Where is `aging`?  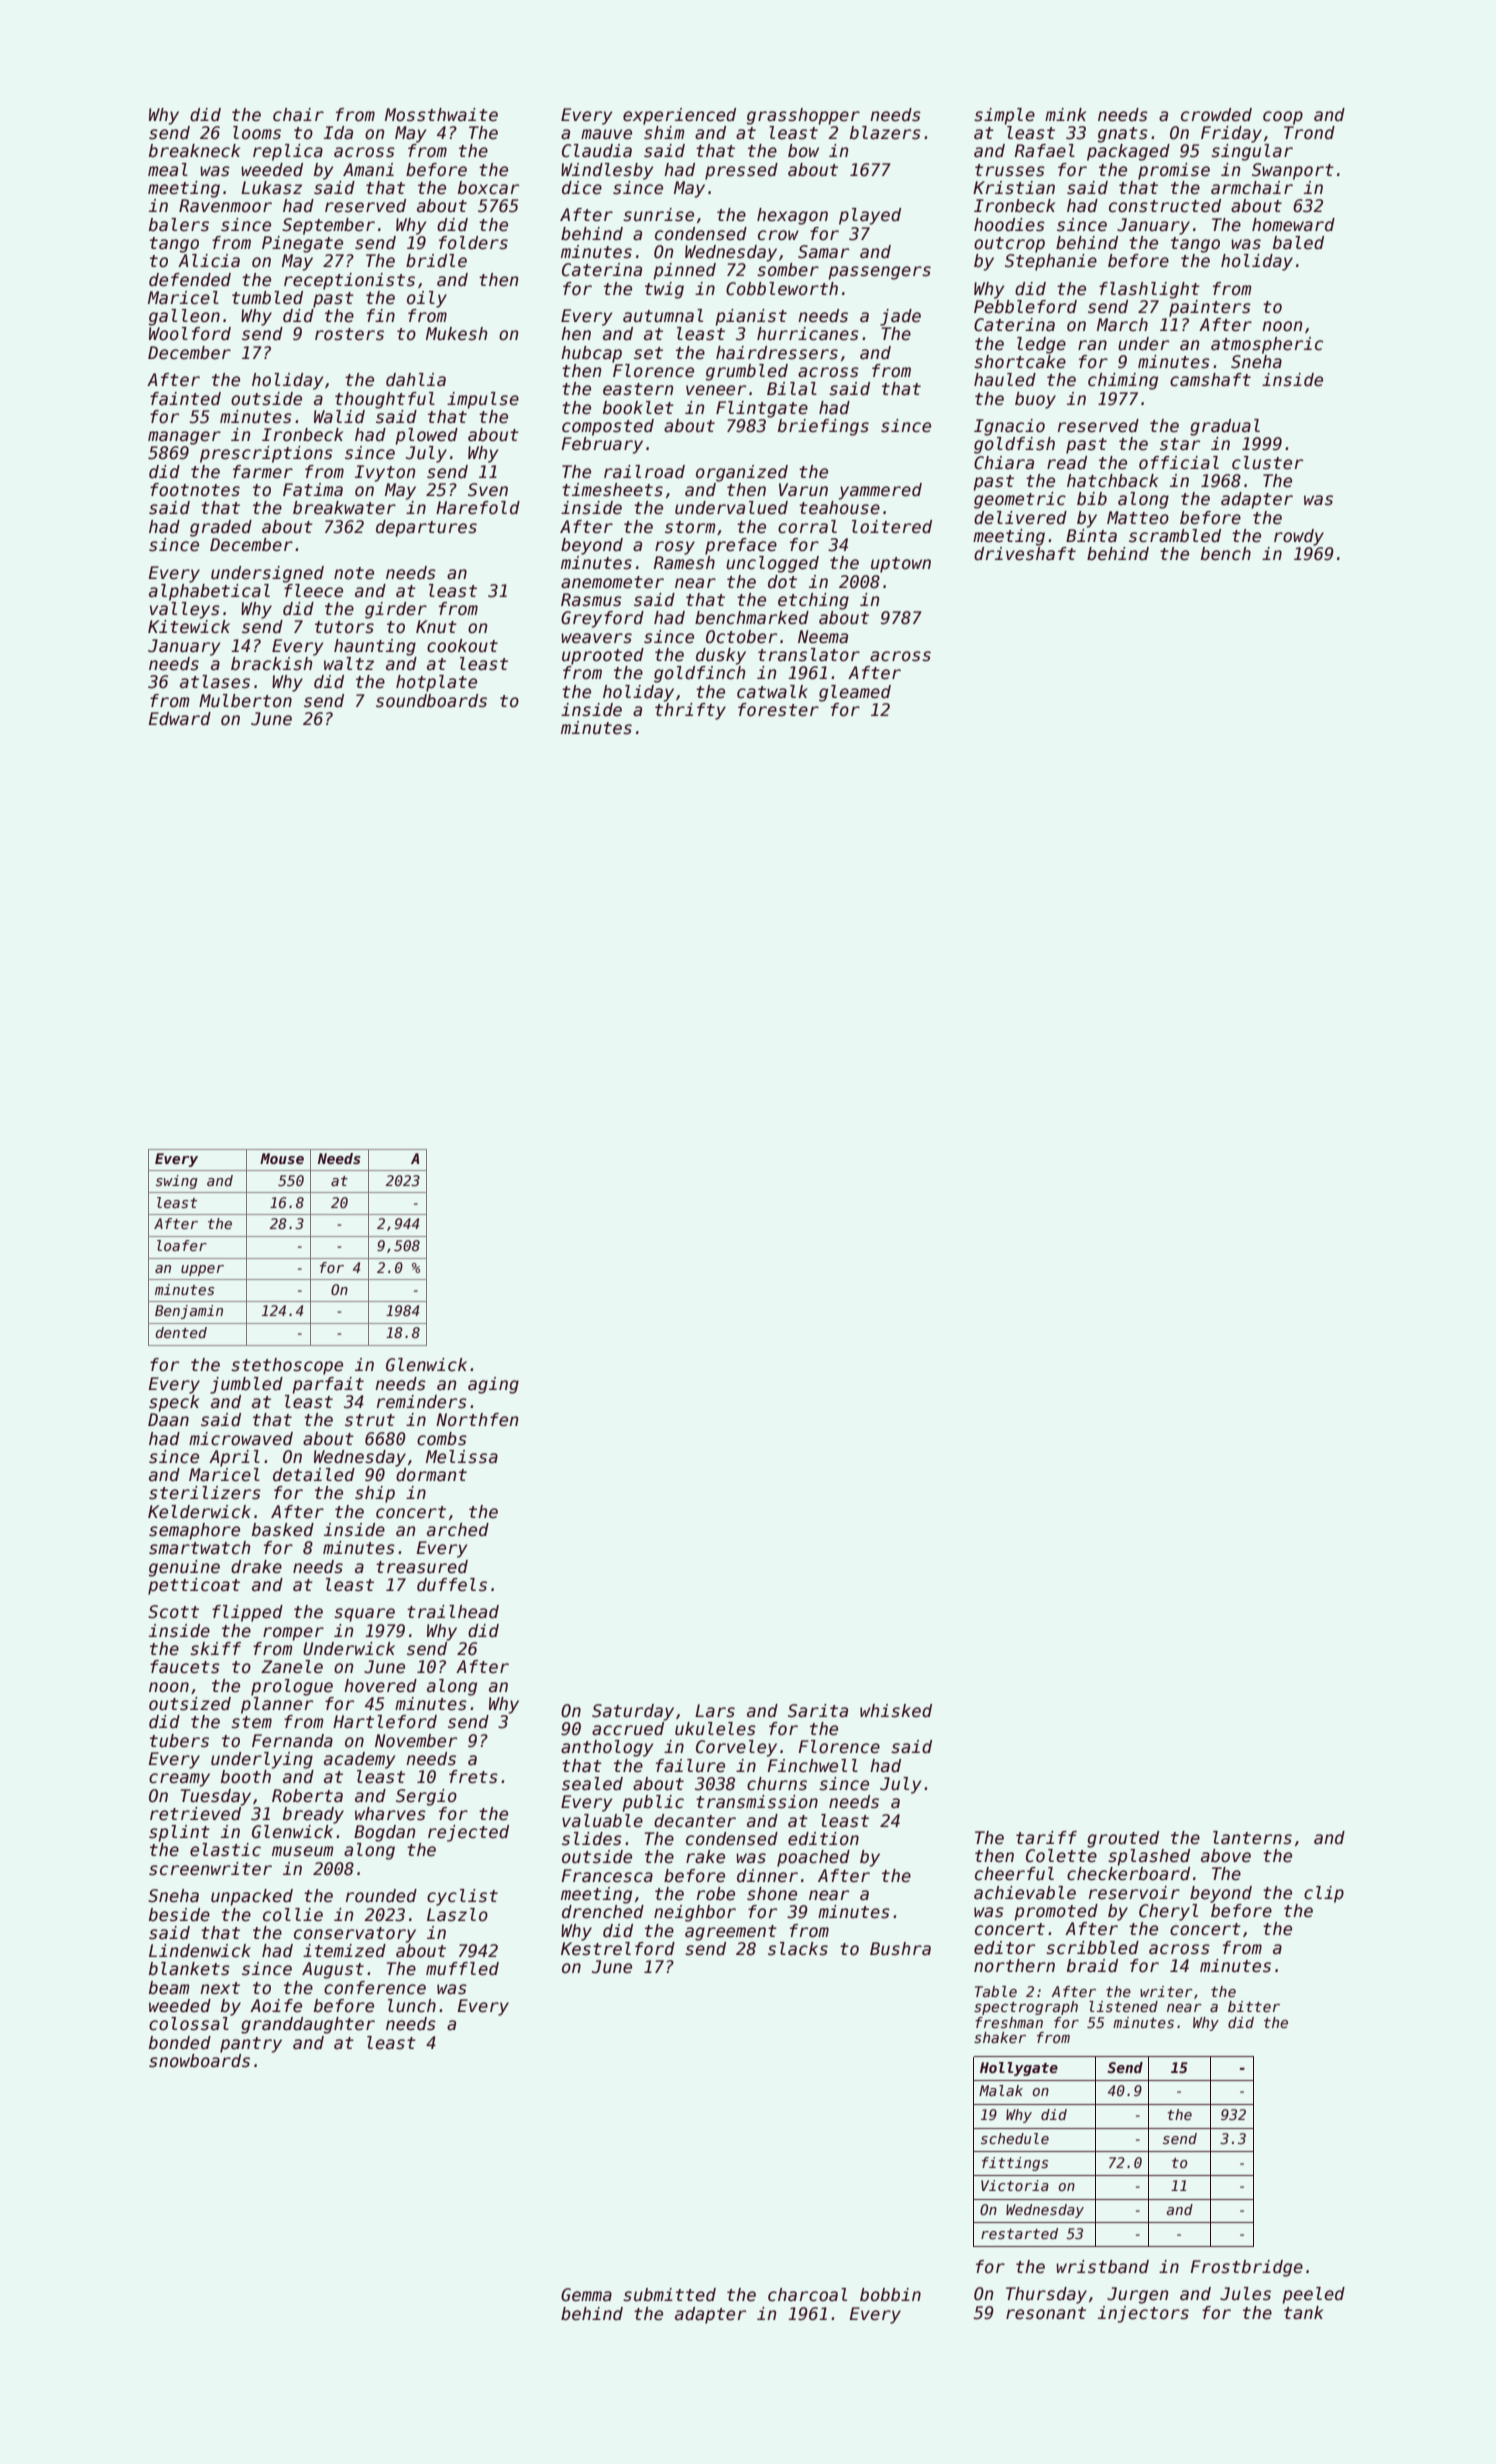
aging is located at coordinates (493, 1385).
